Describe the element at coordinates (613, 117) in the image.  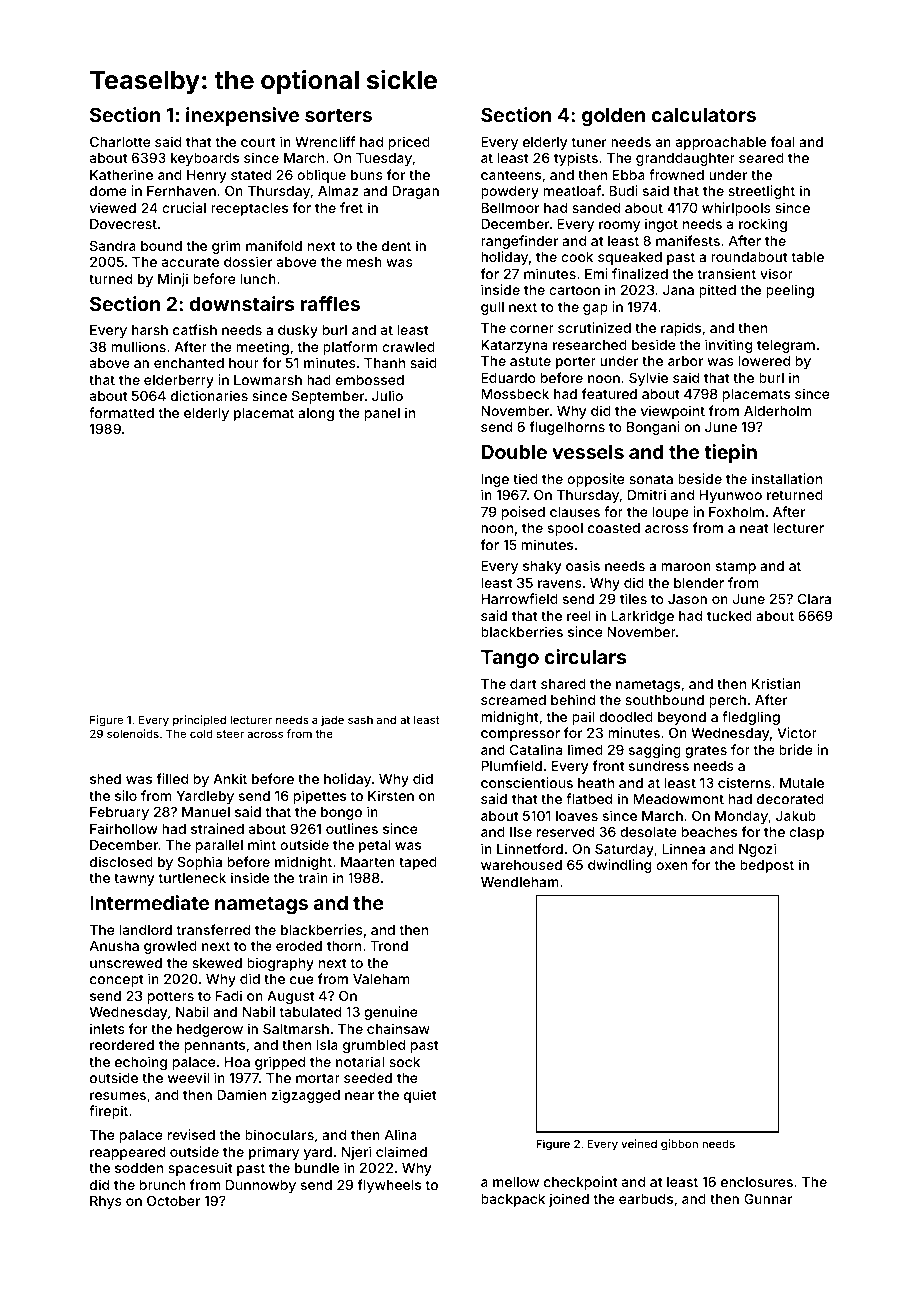
I see `golden` at that location.
